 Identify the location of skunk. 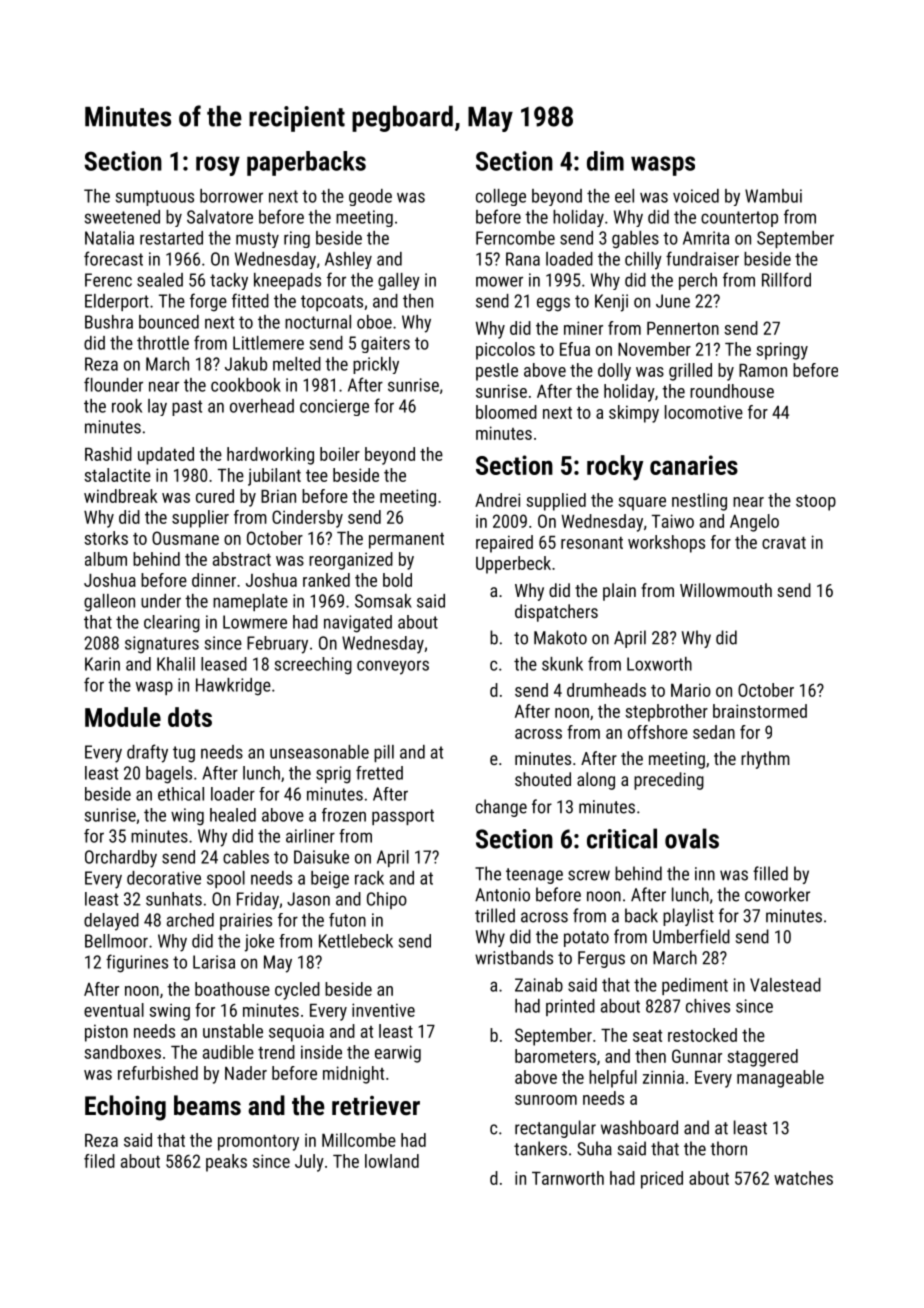
(562, 664).
